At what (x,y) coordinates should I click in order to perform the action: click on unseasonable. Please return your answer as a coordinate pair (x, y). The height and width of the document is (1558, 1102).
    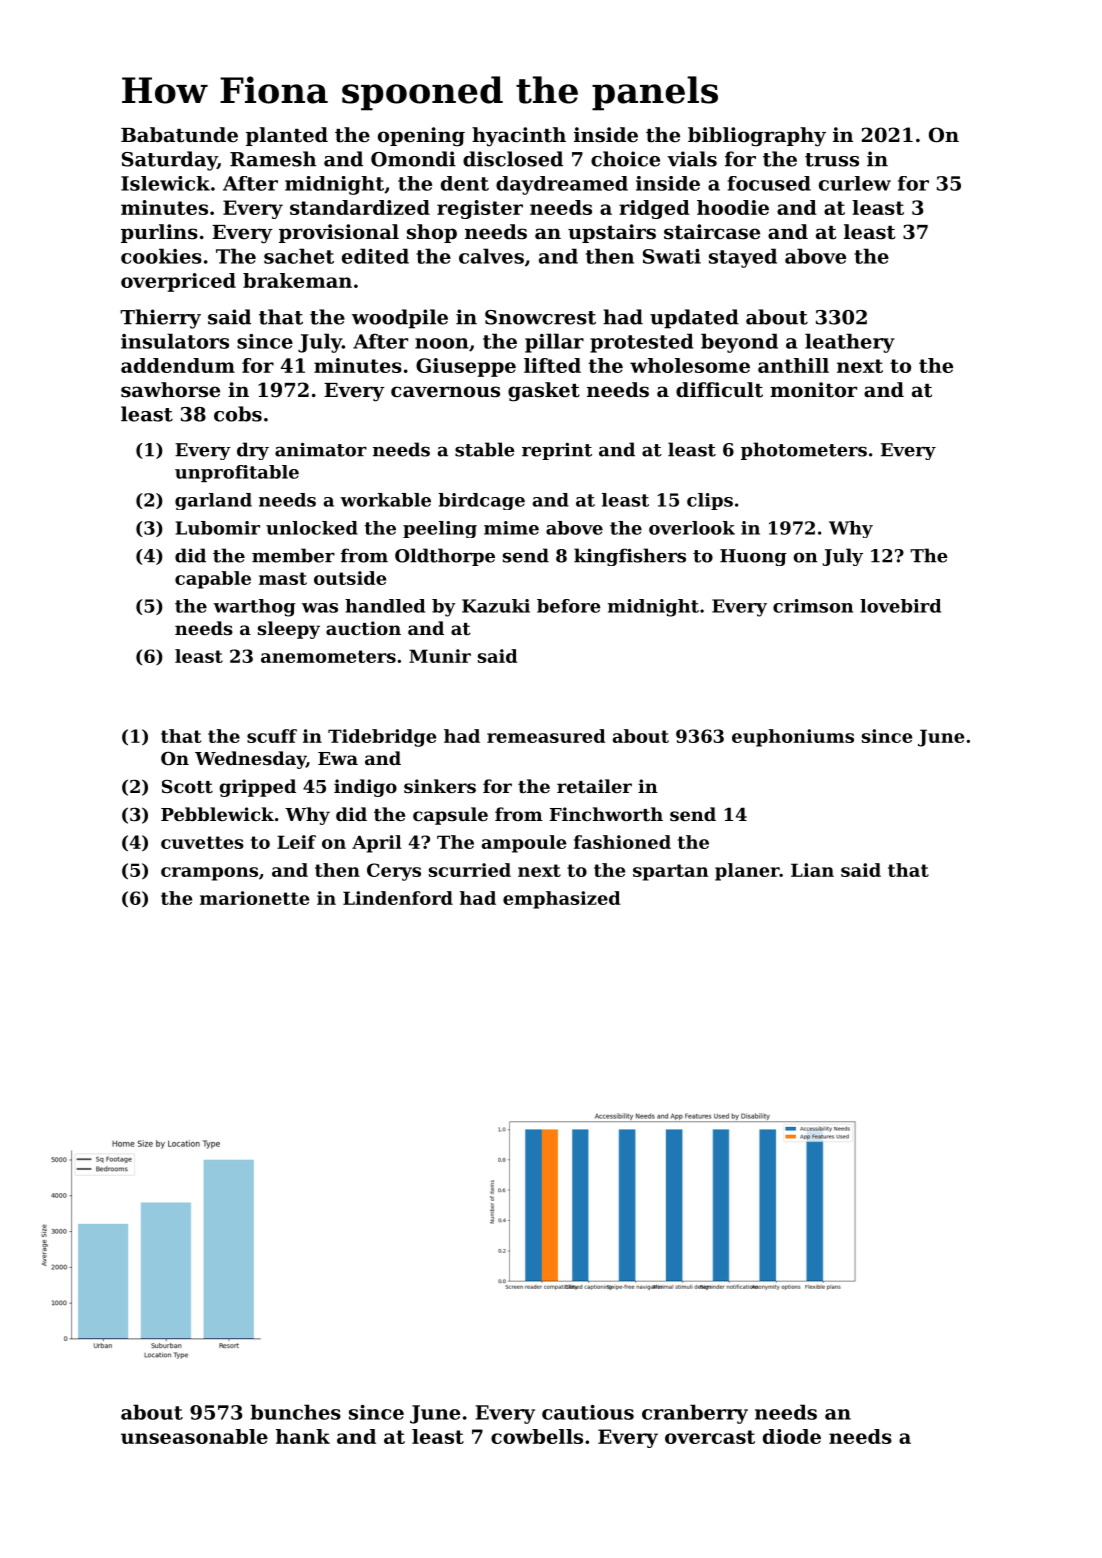
    Looking at the image, I should click on (194, 1436).
